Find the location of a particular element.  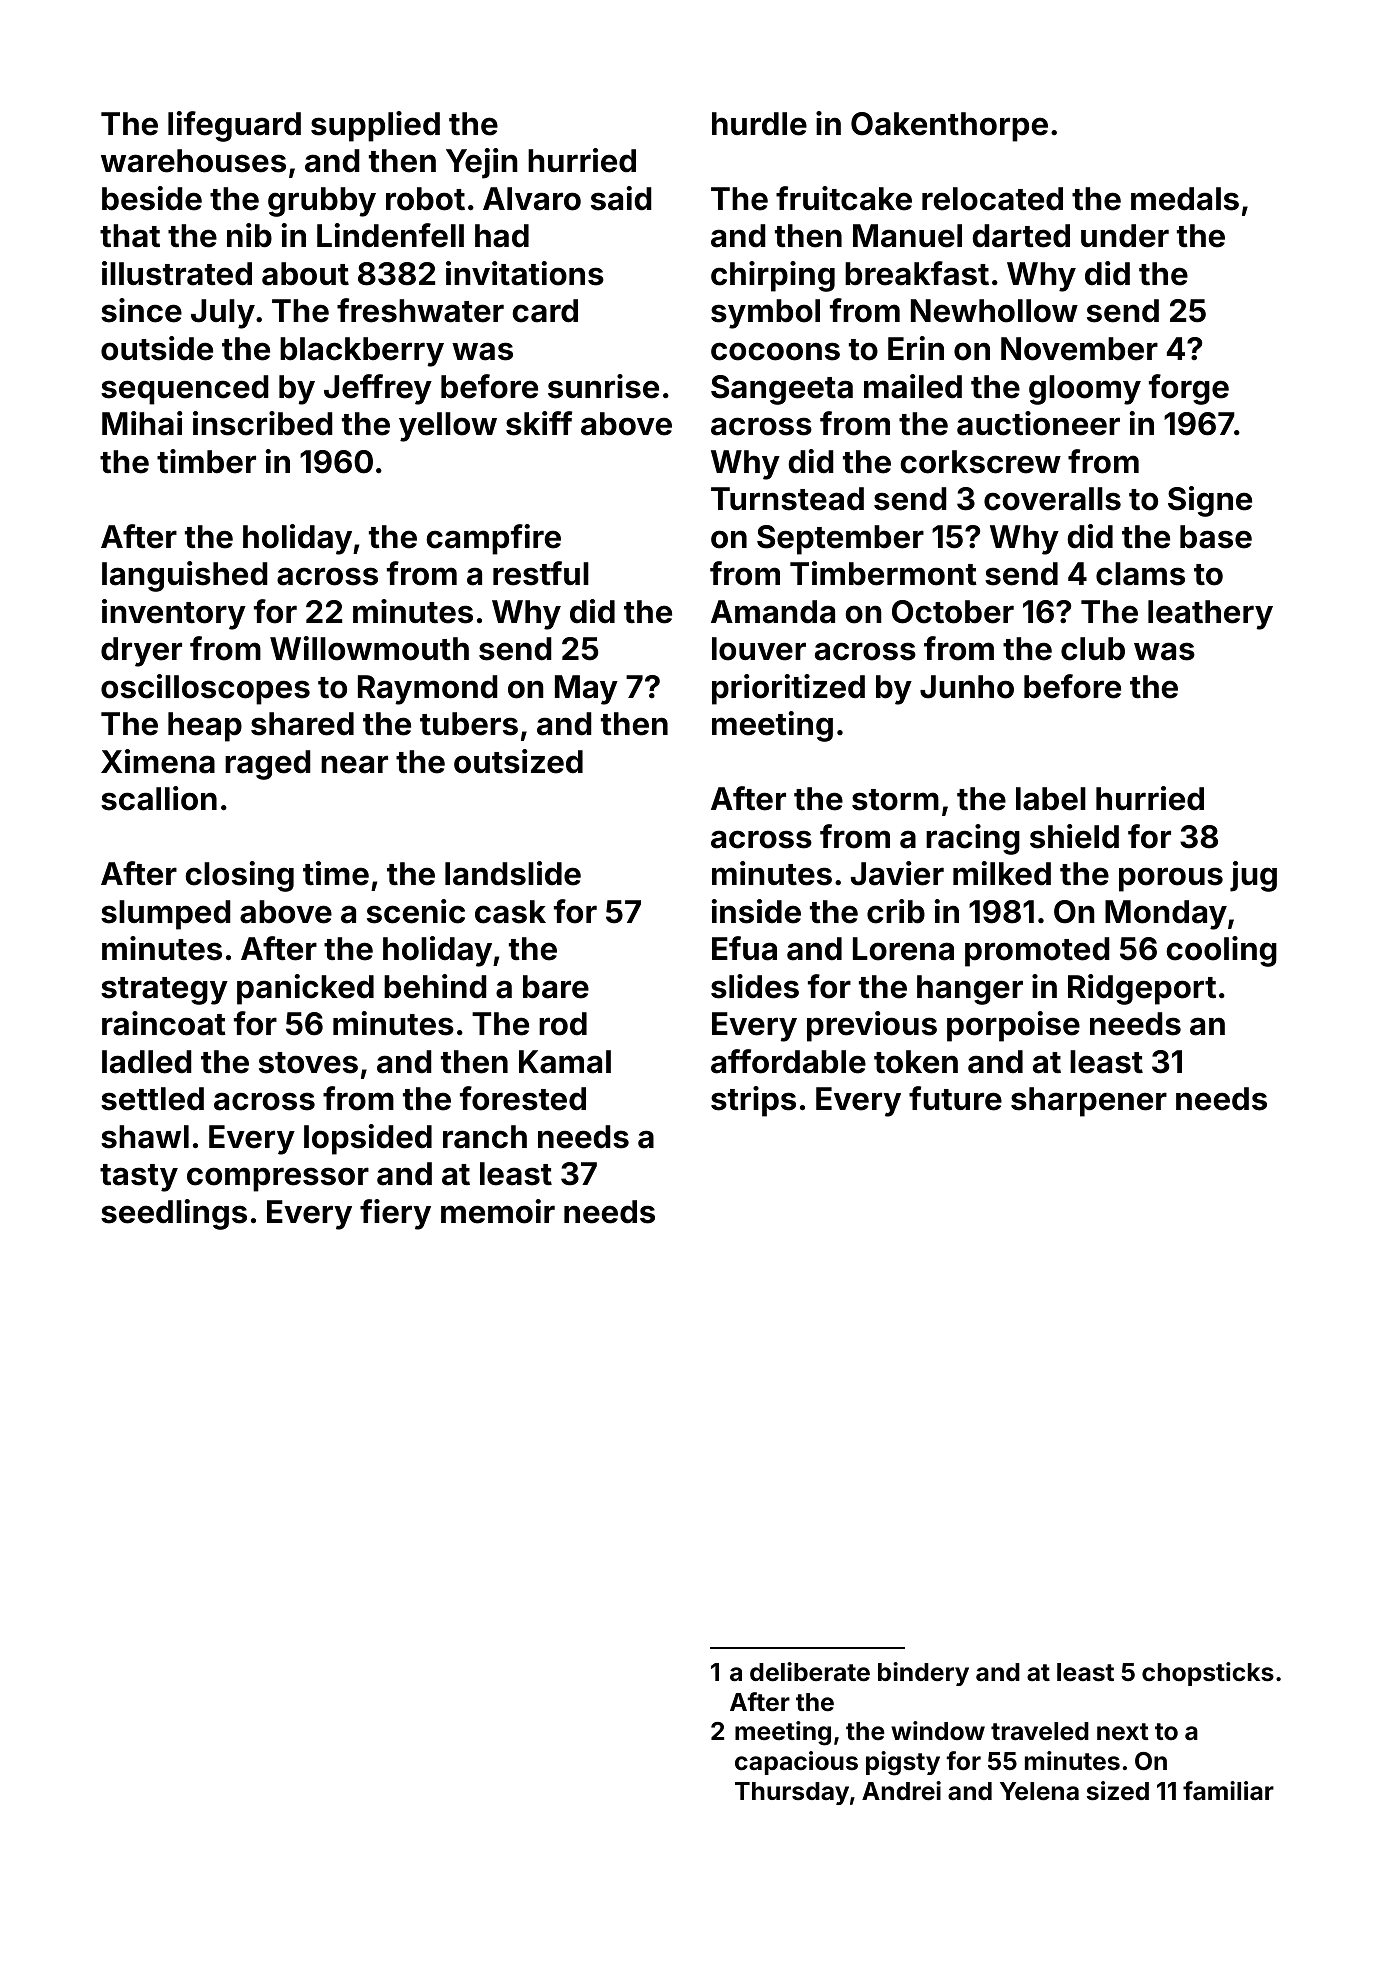

sharpener is located at coordinates (1089, 1102).
